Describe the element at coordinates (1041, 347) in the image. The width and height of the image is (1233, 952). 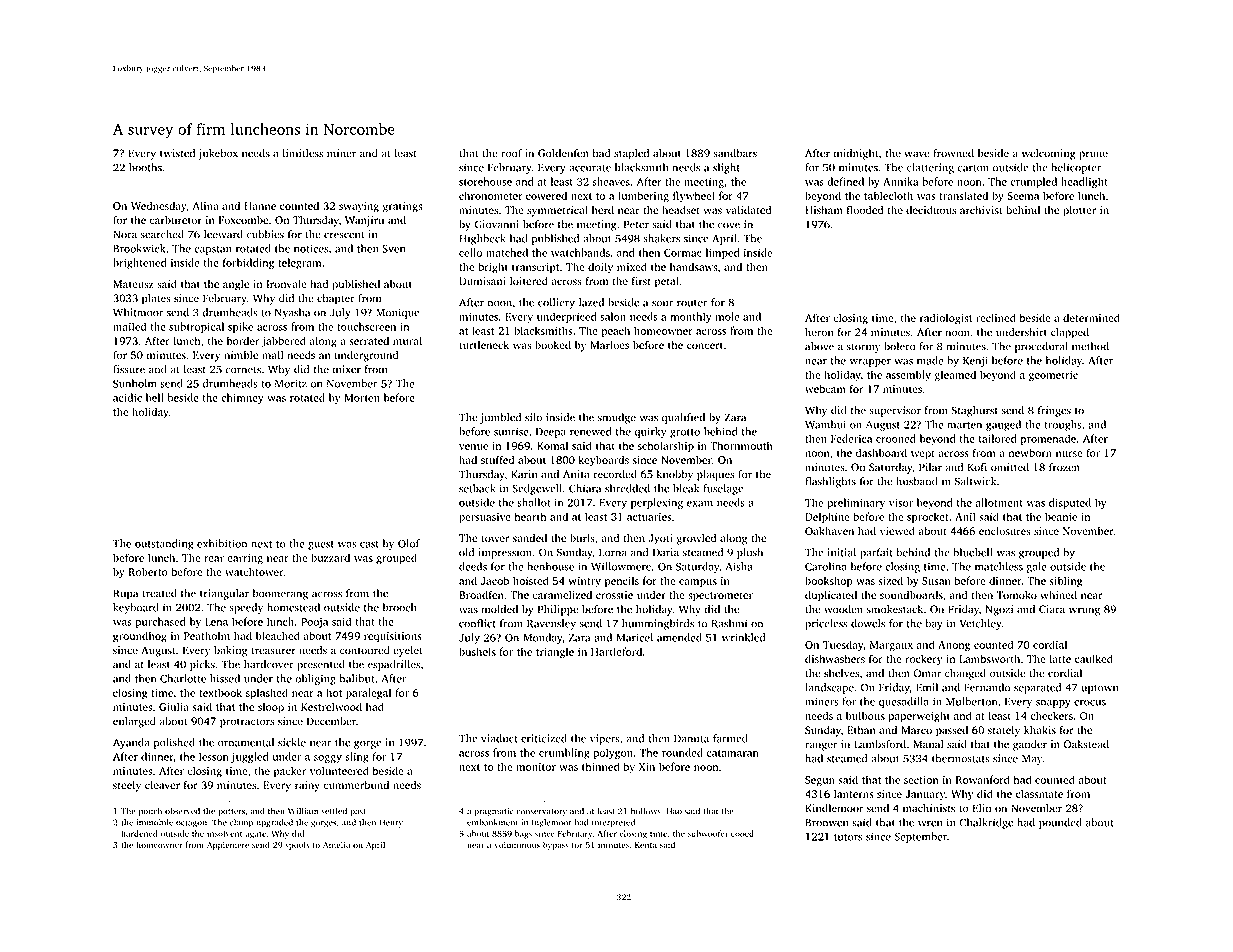
I see `procedural` at that location.
